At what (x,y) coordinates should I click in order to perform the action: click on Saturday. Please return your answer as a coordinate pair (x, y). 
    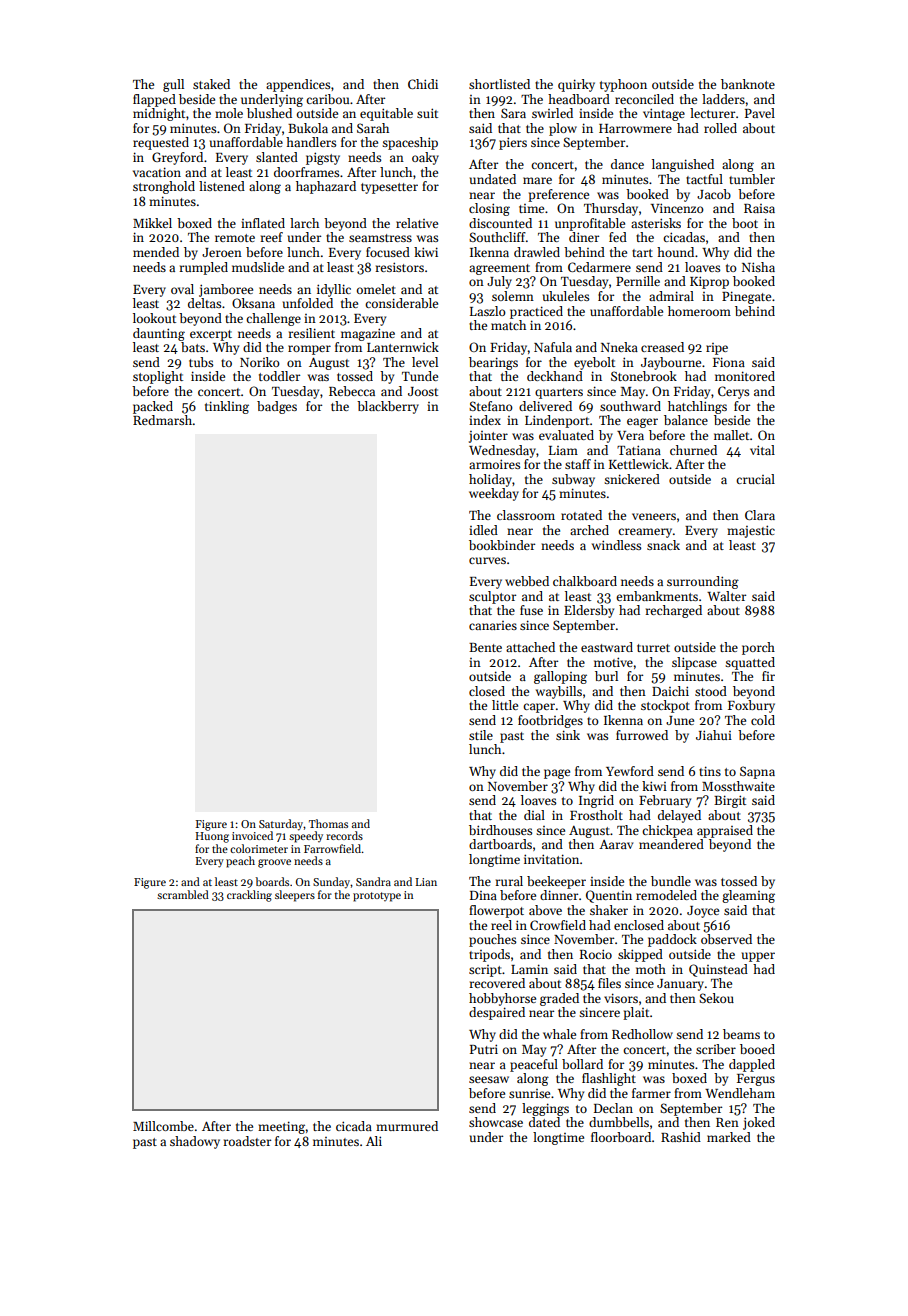
    Looking at the image, I should click on (281, 825).
